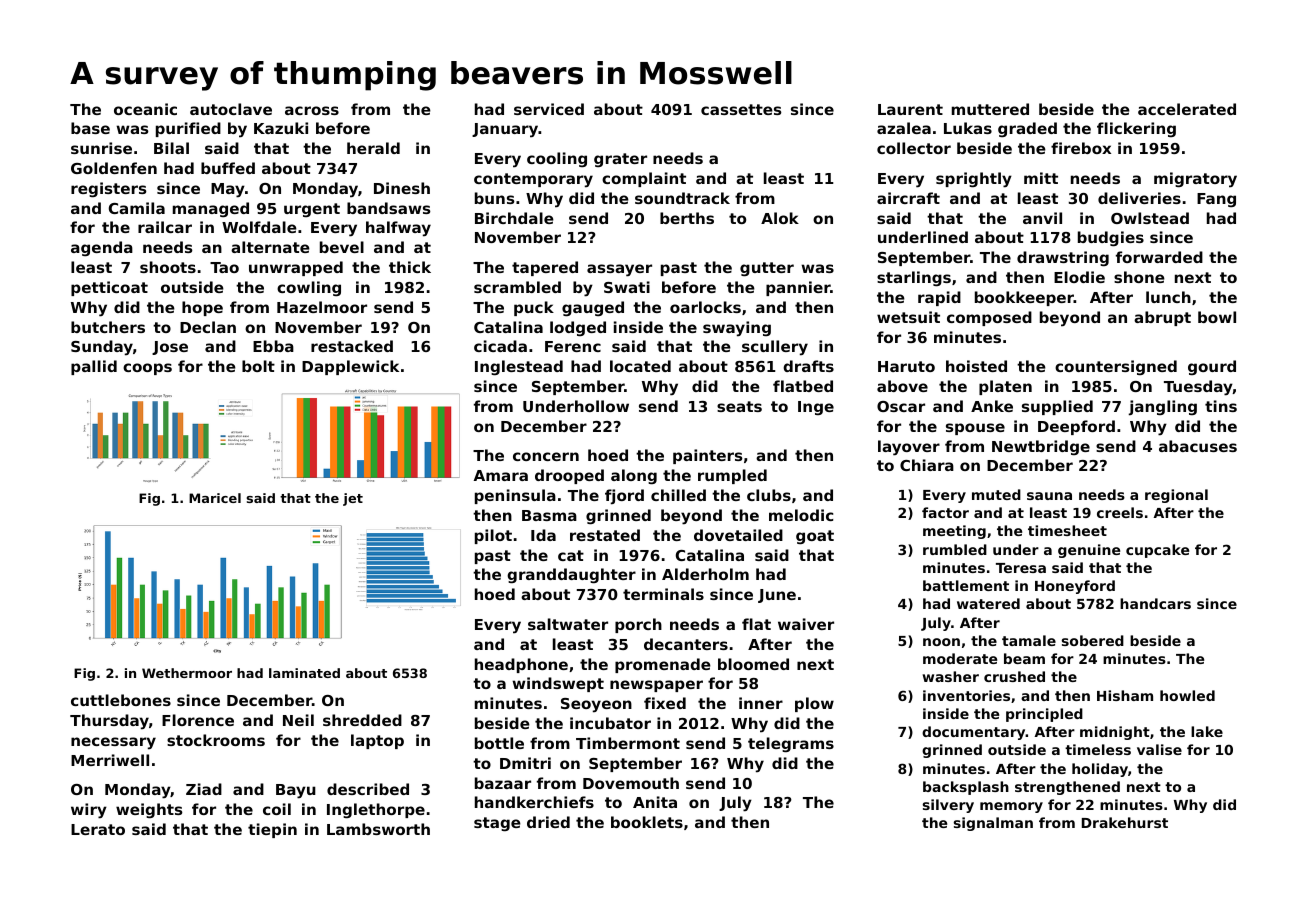  What do you see at coordinates (304, 673) in the document?
I see `laminated` at bounding box center [304, 673].
